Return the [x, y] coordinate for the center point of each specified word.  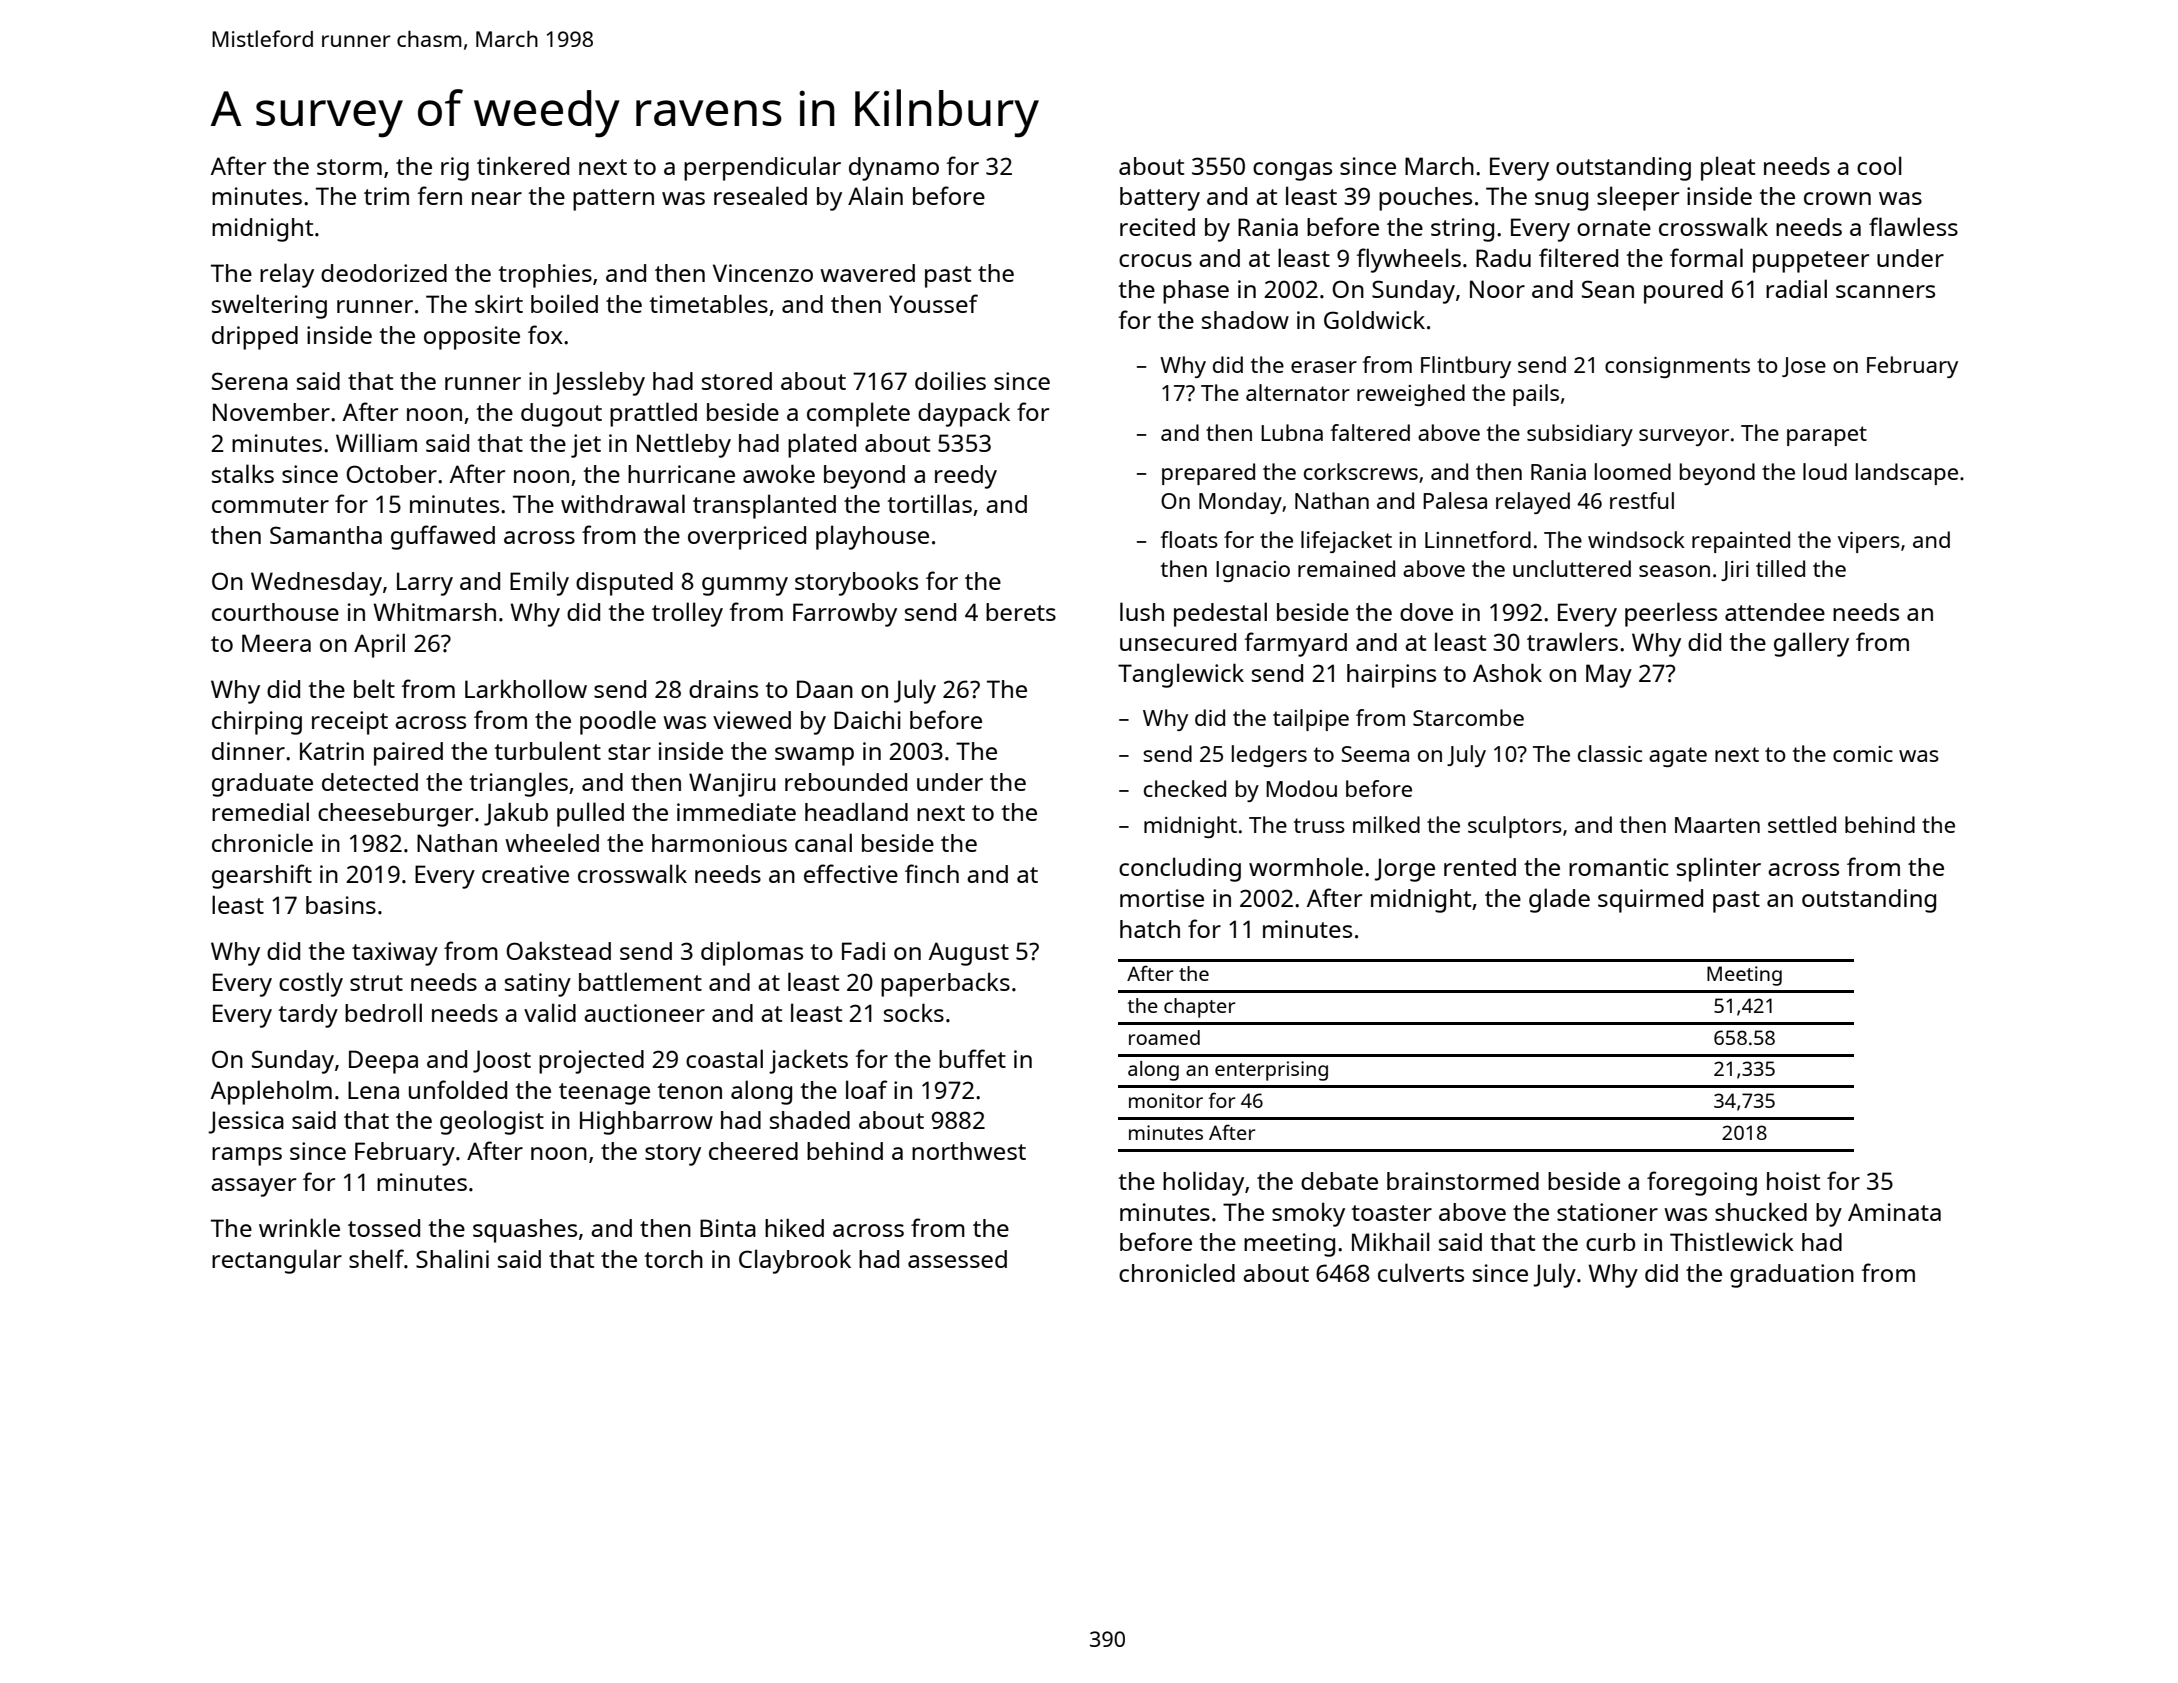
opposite [472, 338]
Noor [1497, 289]
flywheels [1408, 260]
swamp [814, 756]
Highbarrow [646, 1123]
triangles [519, 784]
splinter [1719, 869]
